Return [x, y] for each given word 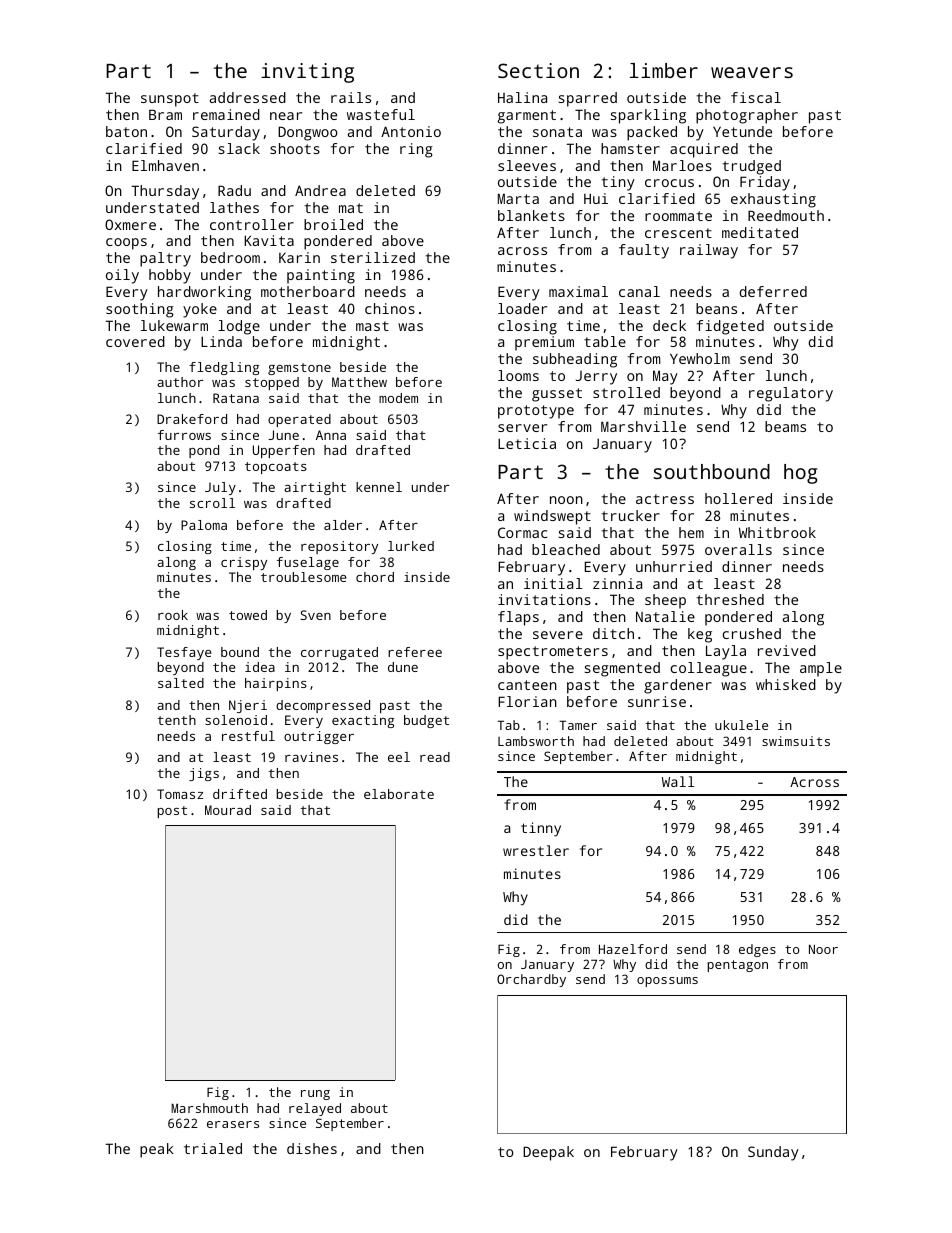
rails [351, 97]
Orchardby [531, 980]
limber [664, 70]
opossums [667, 982]
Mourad [228, 810]
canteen [527, 685]
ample [821, 669]
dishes [312, 1148]
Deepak [548, 1153]
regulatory [791, 394]
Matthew [359, 382]
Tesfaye [184, 653]
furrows [184, 435]
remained [226, 114]
